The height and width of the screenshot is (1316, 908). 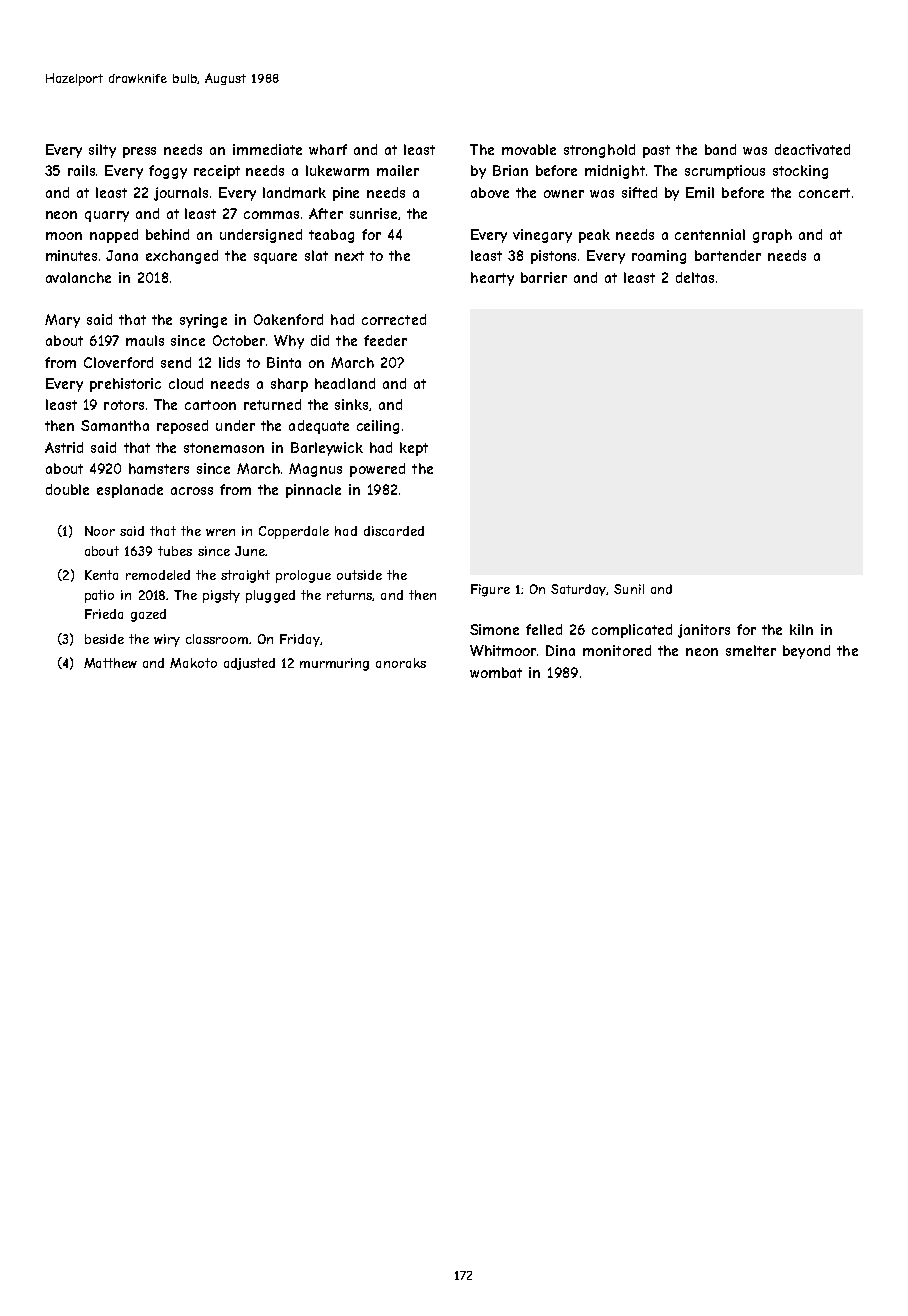 I want to click on sunrise, so click(x=373, y=213).
